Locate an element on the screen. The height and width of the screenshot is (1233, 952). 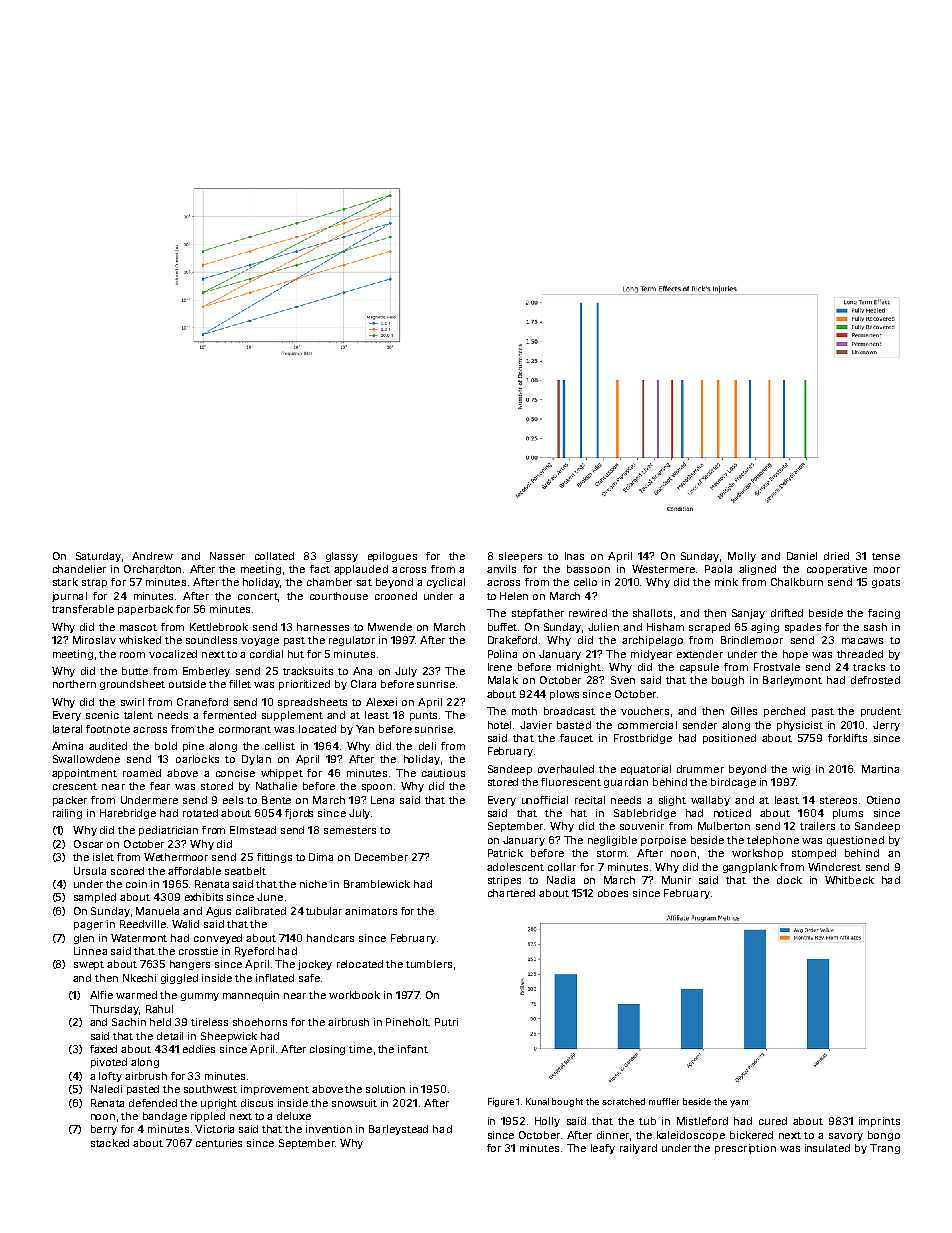
Andrew is located at coordinates (152, 556).
